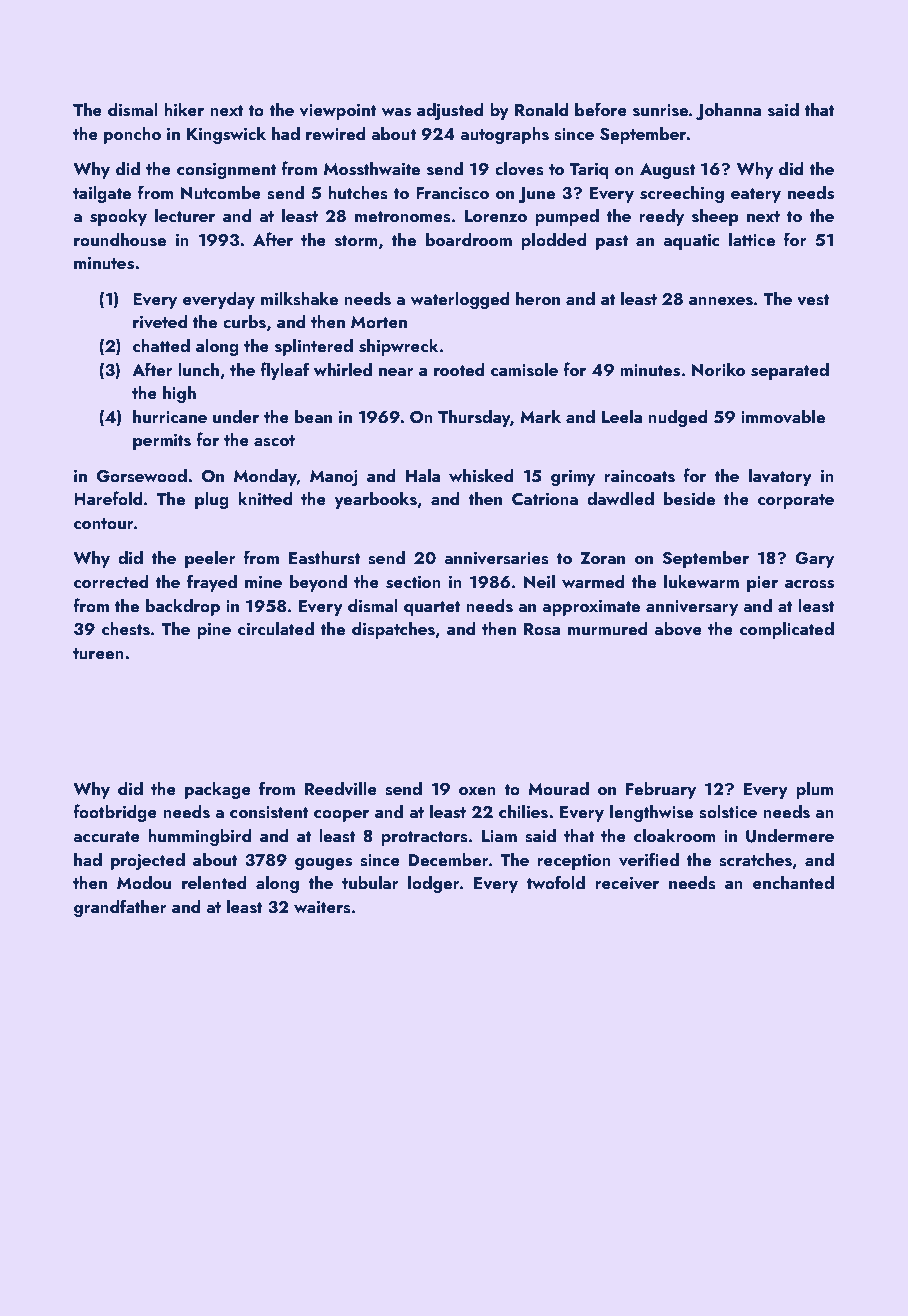  I want to click on package, so click(218, 790).
